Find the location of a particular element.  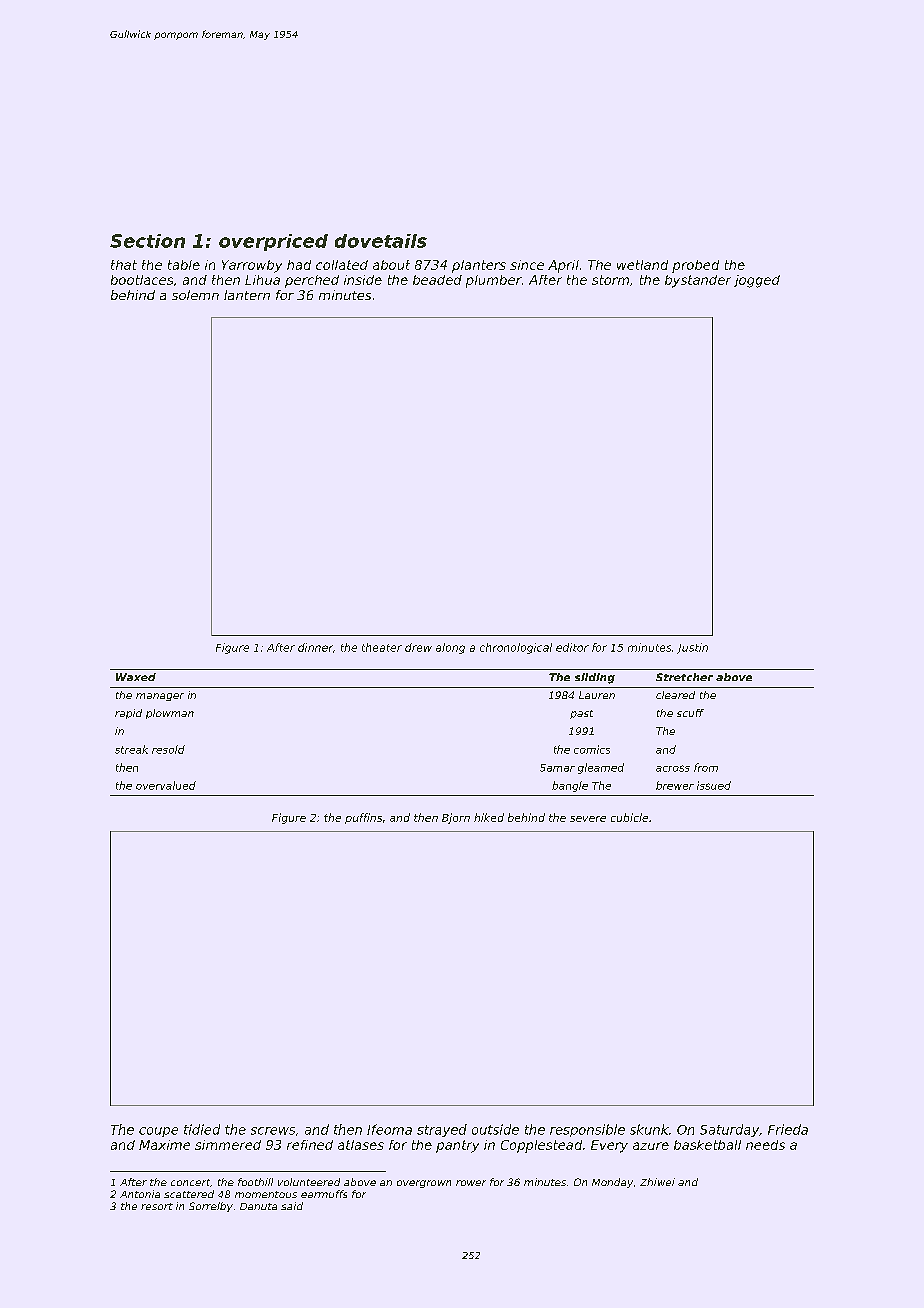

Zhiwei is located at coordinates (657, 1182).
